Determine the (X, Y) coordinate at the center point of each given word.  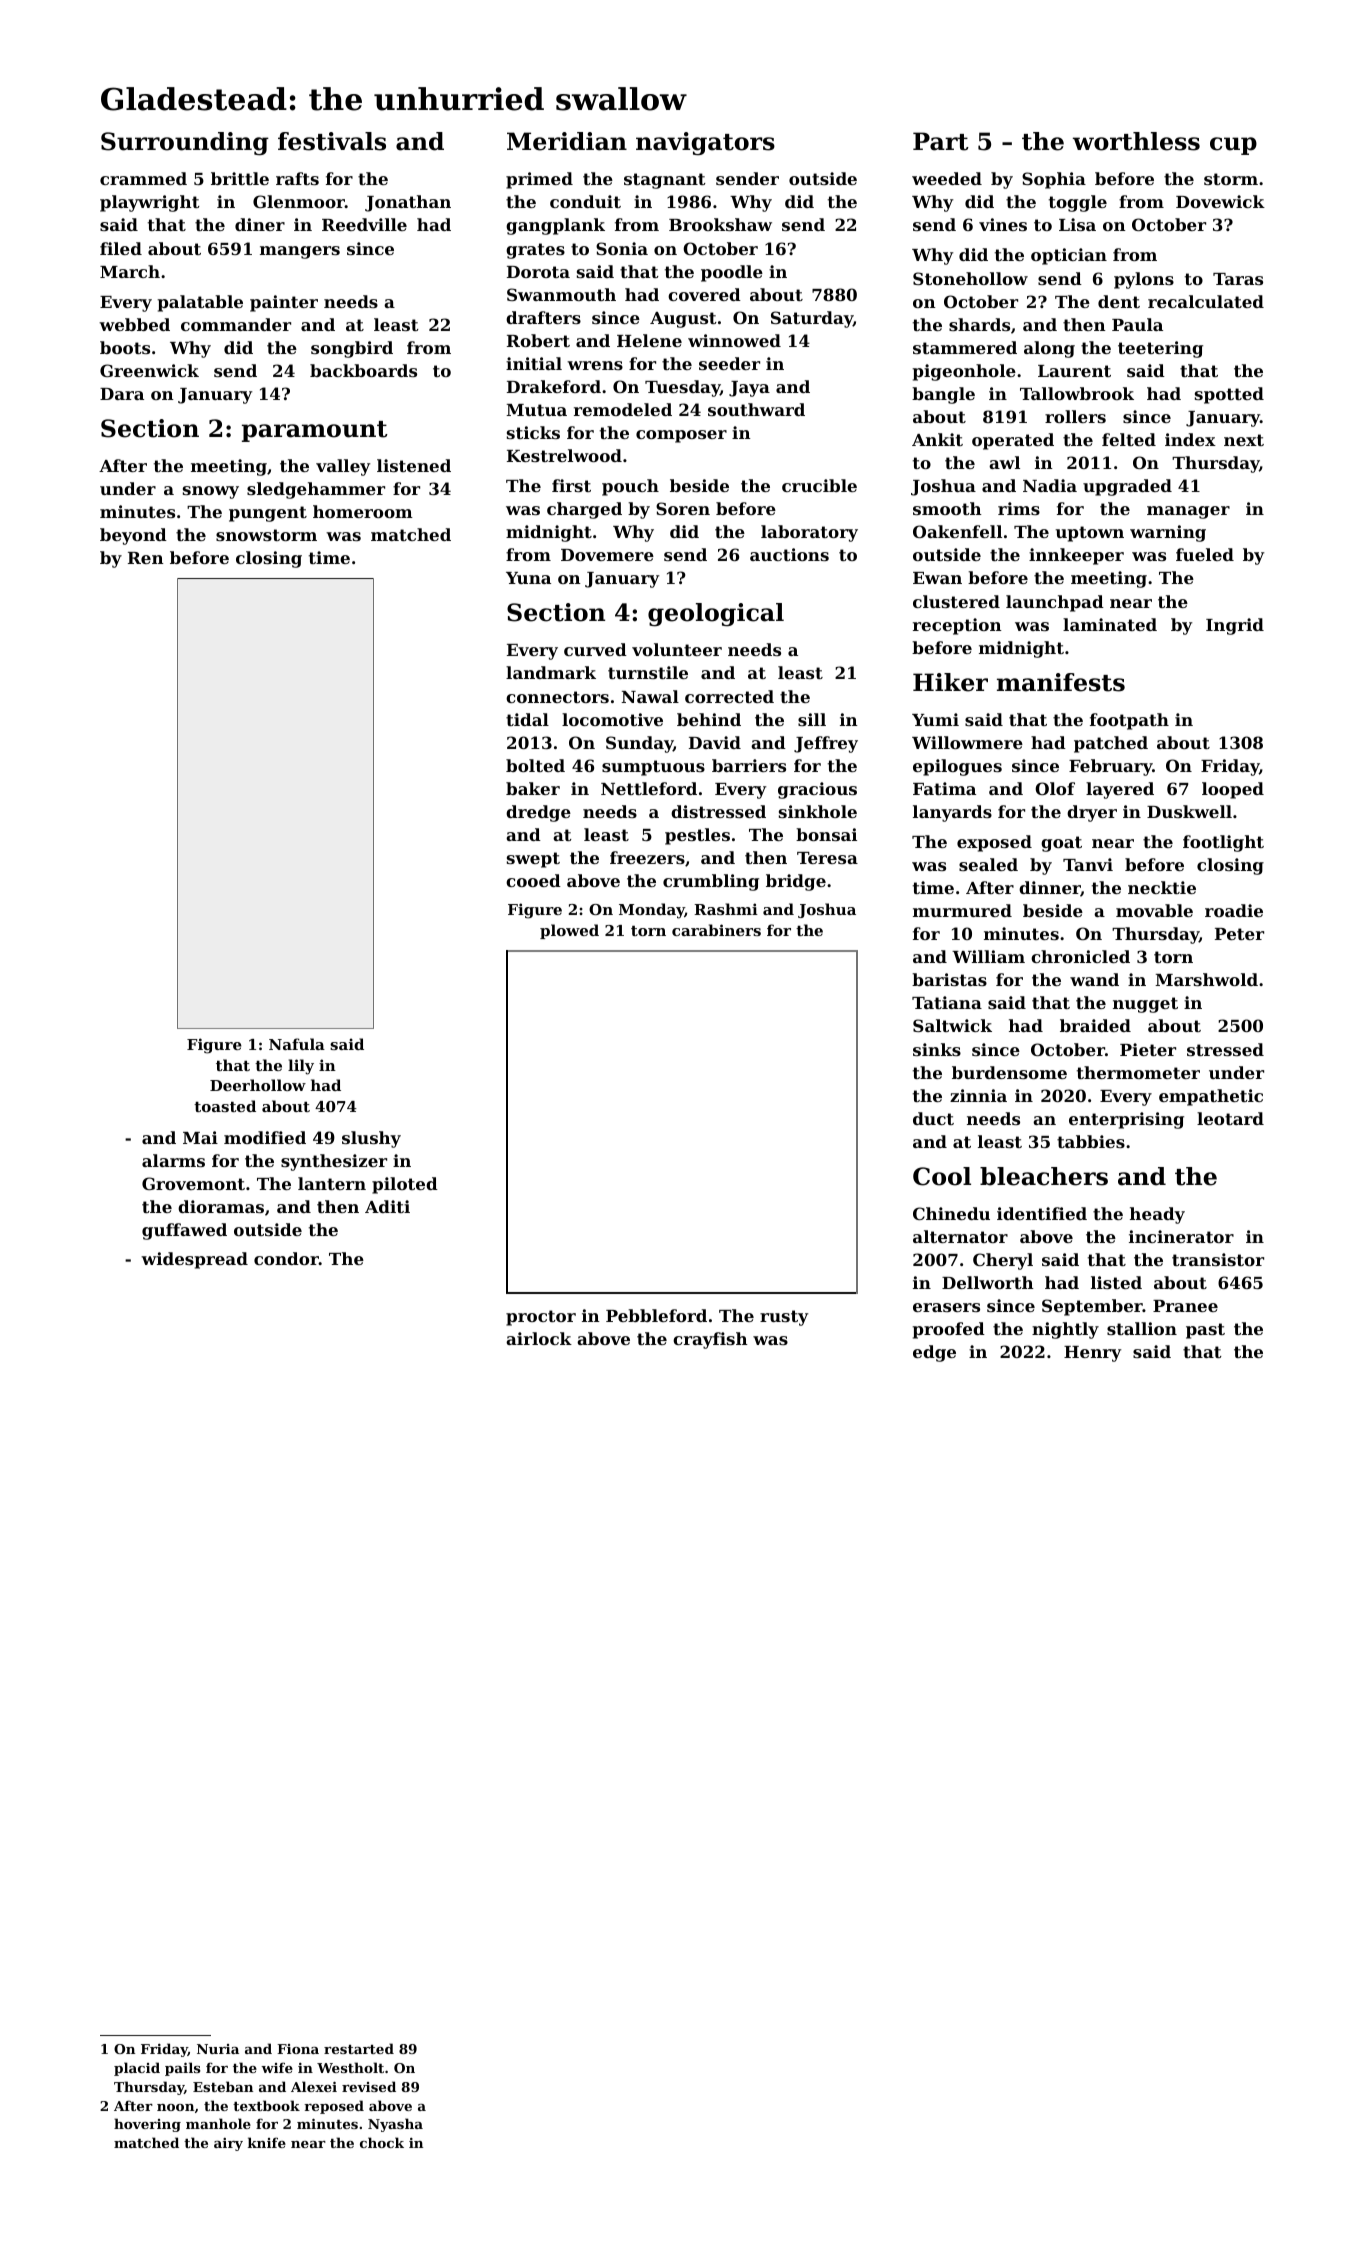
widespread (194, 1260)
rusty (784, 1318)
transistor (1218, 1259)
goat (1061, 844)
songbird (352, 349)
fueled (1205, 554)
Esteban (223, 2086)
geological (716, 614)
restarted (359, 2048)
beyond (133, 536)
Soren (683, 508)
